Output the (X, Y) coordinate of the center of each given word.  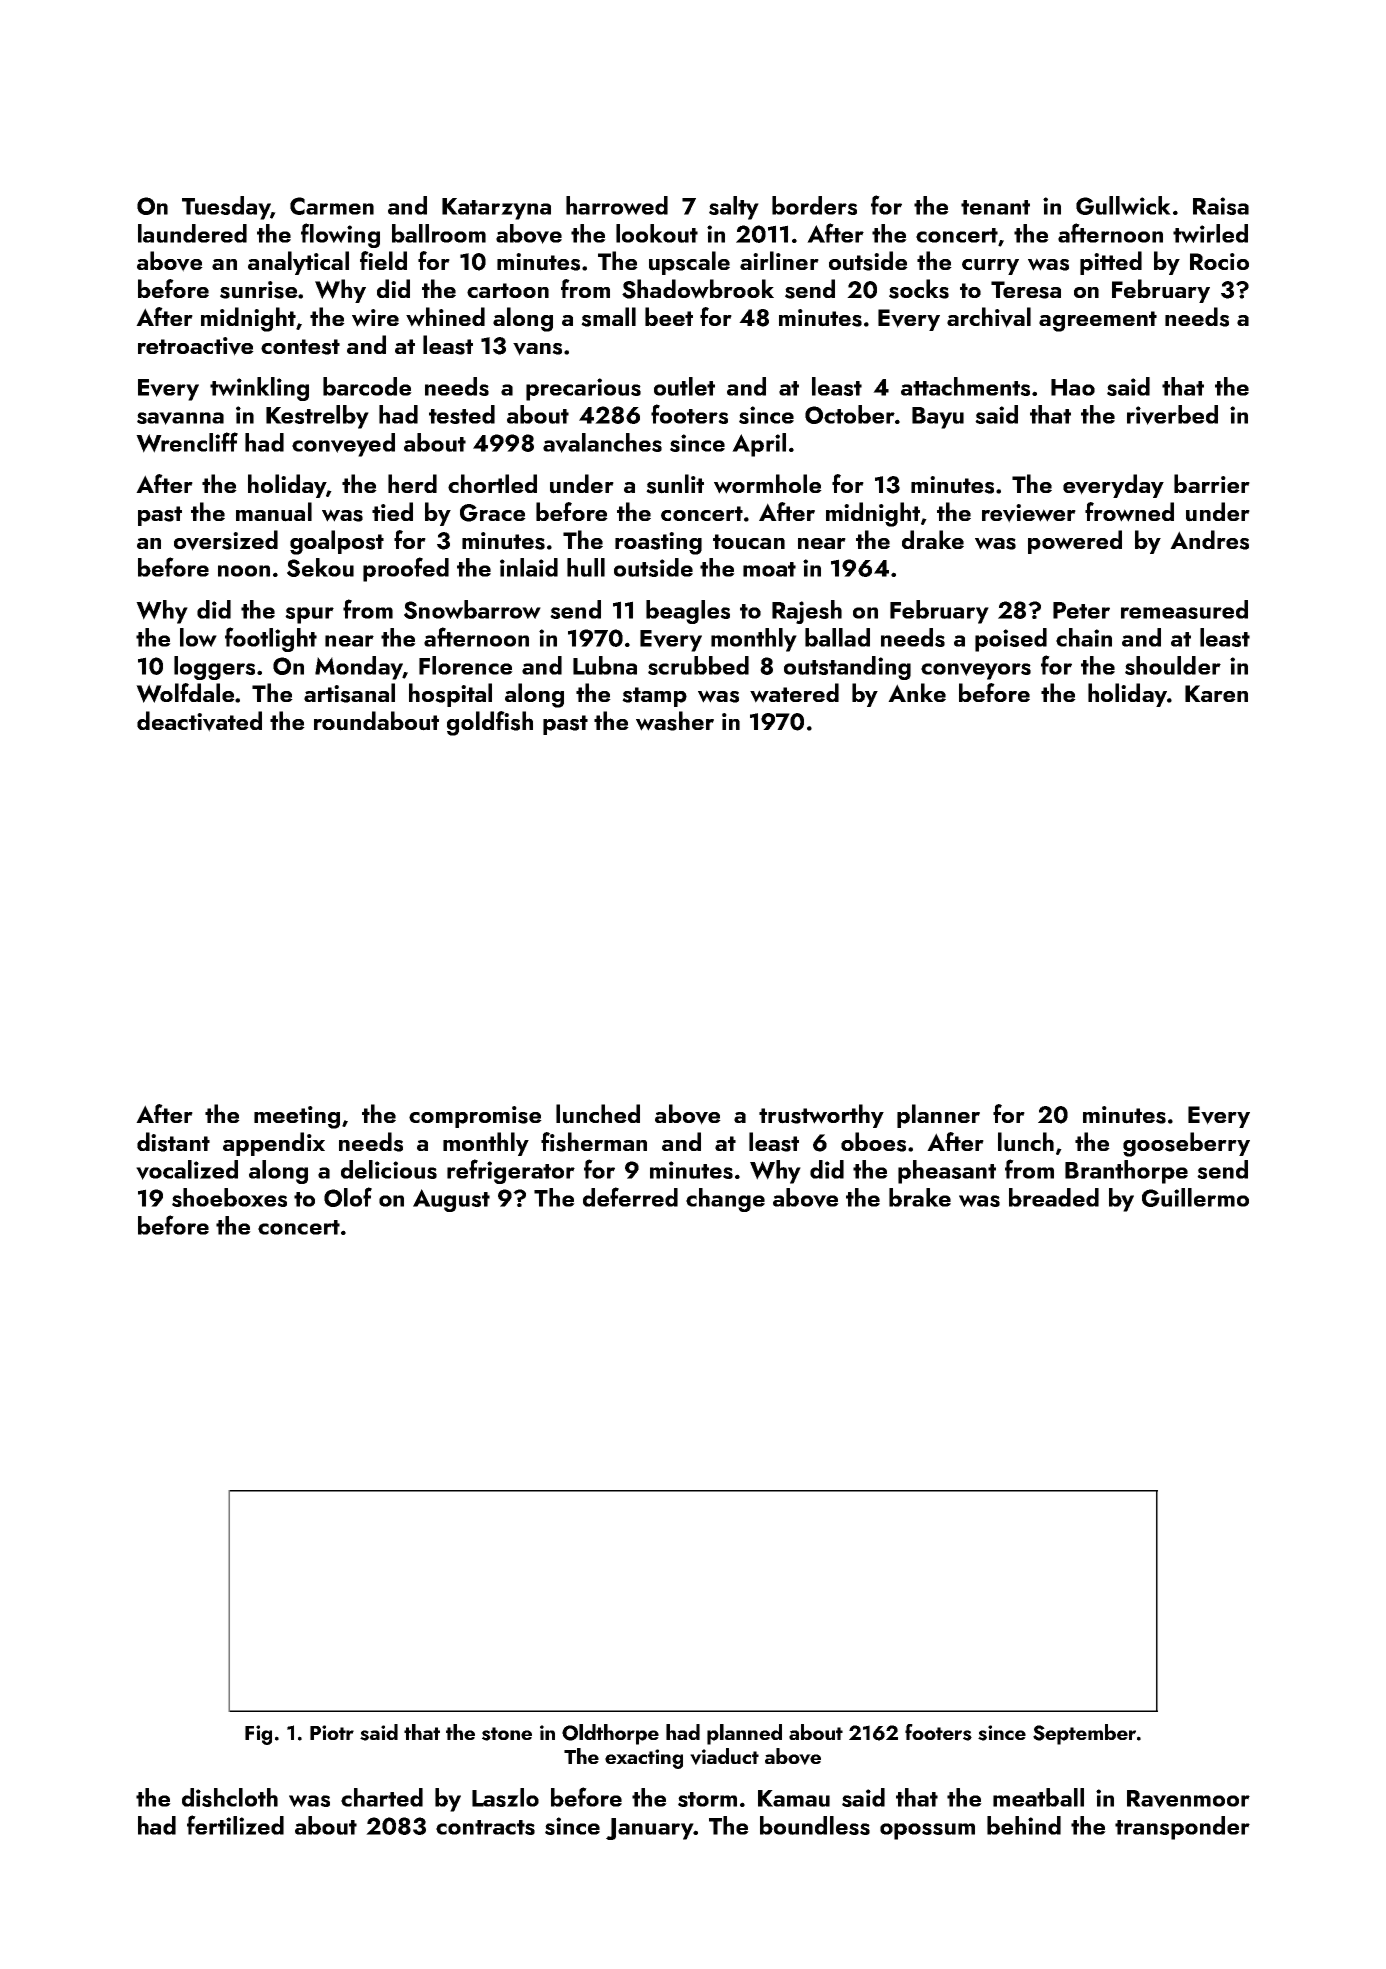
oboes (873, 1142)
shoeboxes (229, 1197)
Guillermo (1195, 1197)
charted (382, 1797)
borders (814, 205)
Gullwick (1123, 205)
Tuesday (226, 208)
